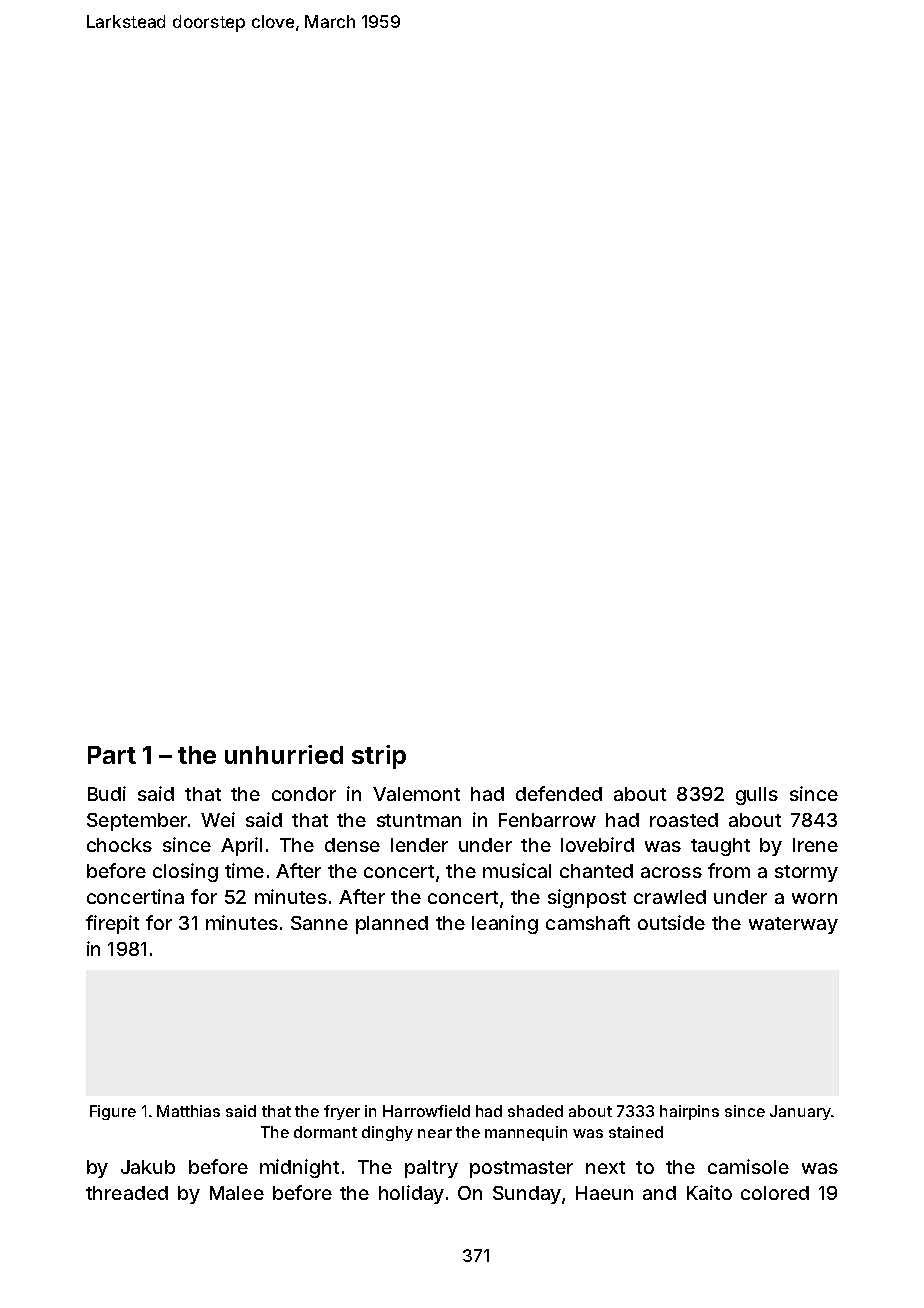  I want to click on gulls, so click(757, 796).
